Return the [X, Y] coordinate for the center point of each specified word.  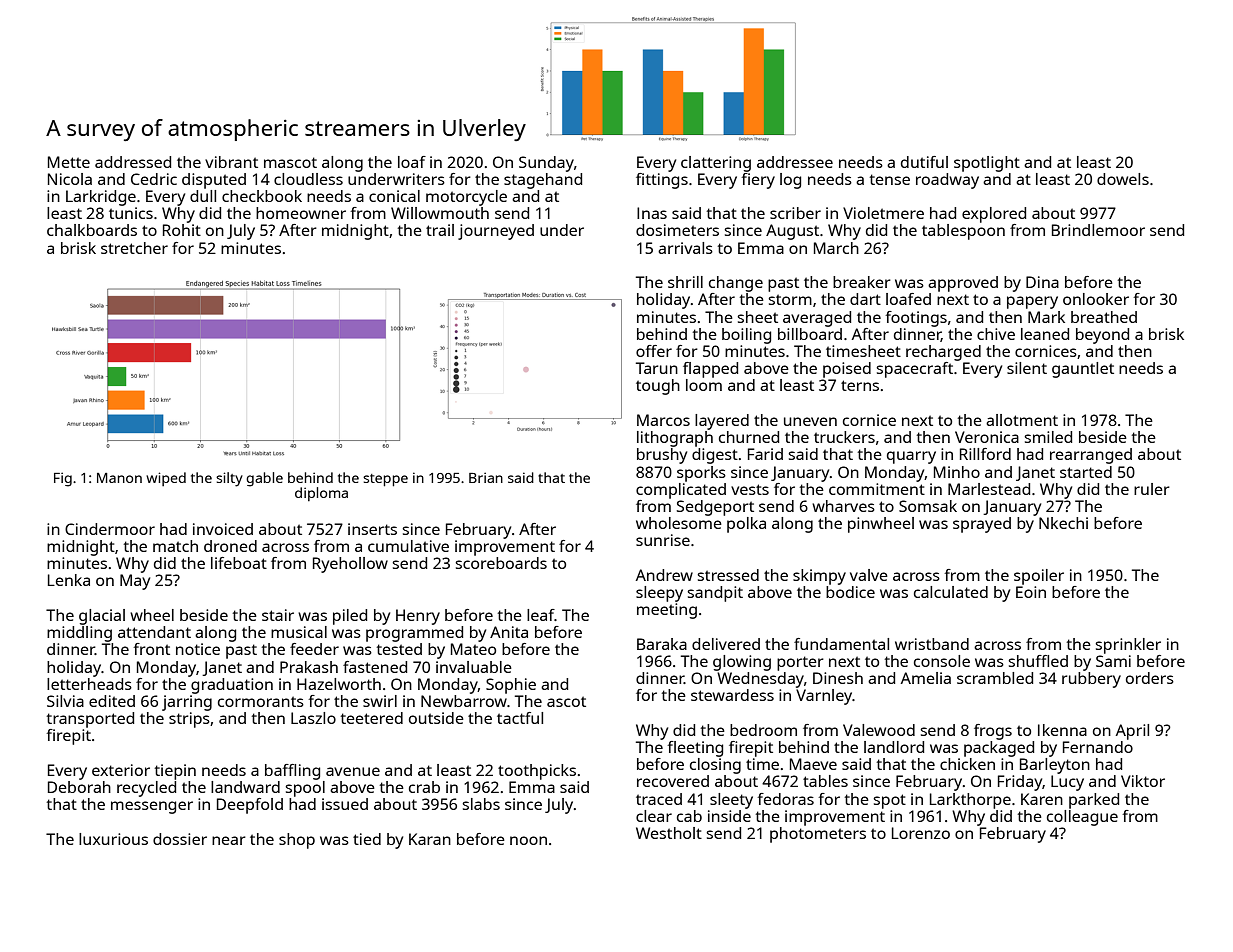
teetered [371, 718]
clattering [716, 164]
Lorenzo [921, 833]
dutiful [924, 162]
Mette [69, 162]
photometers [818, 835]
